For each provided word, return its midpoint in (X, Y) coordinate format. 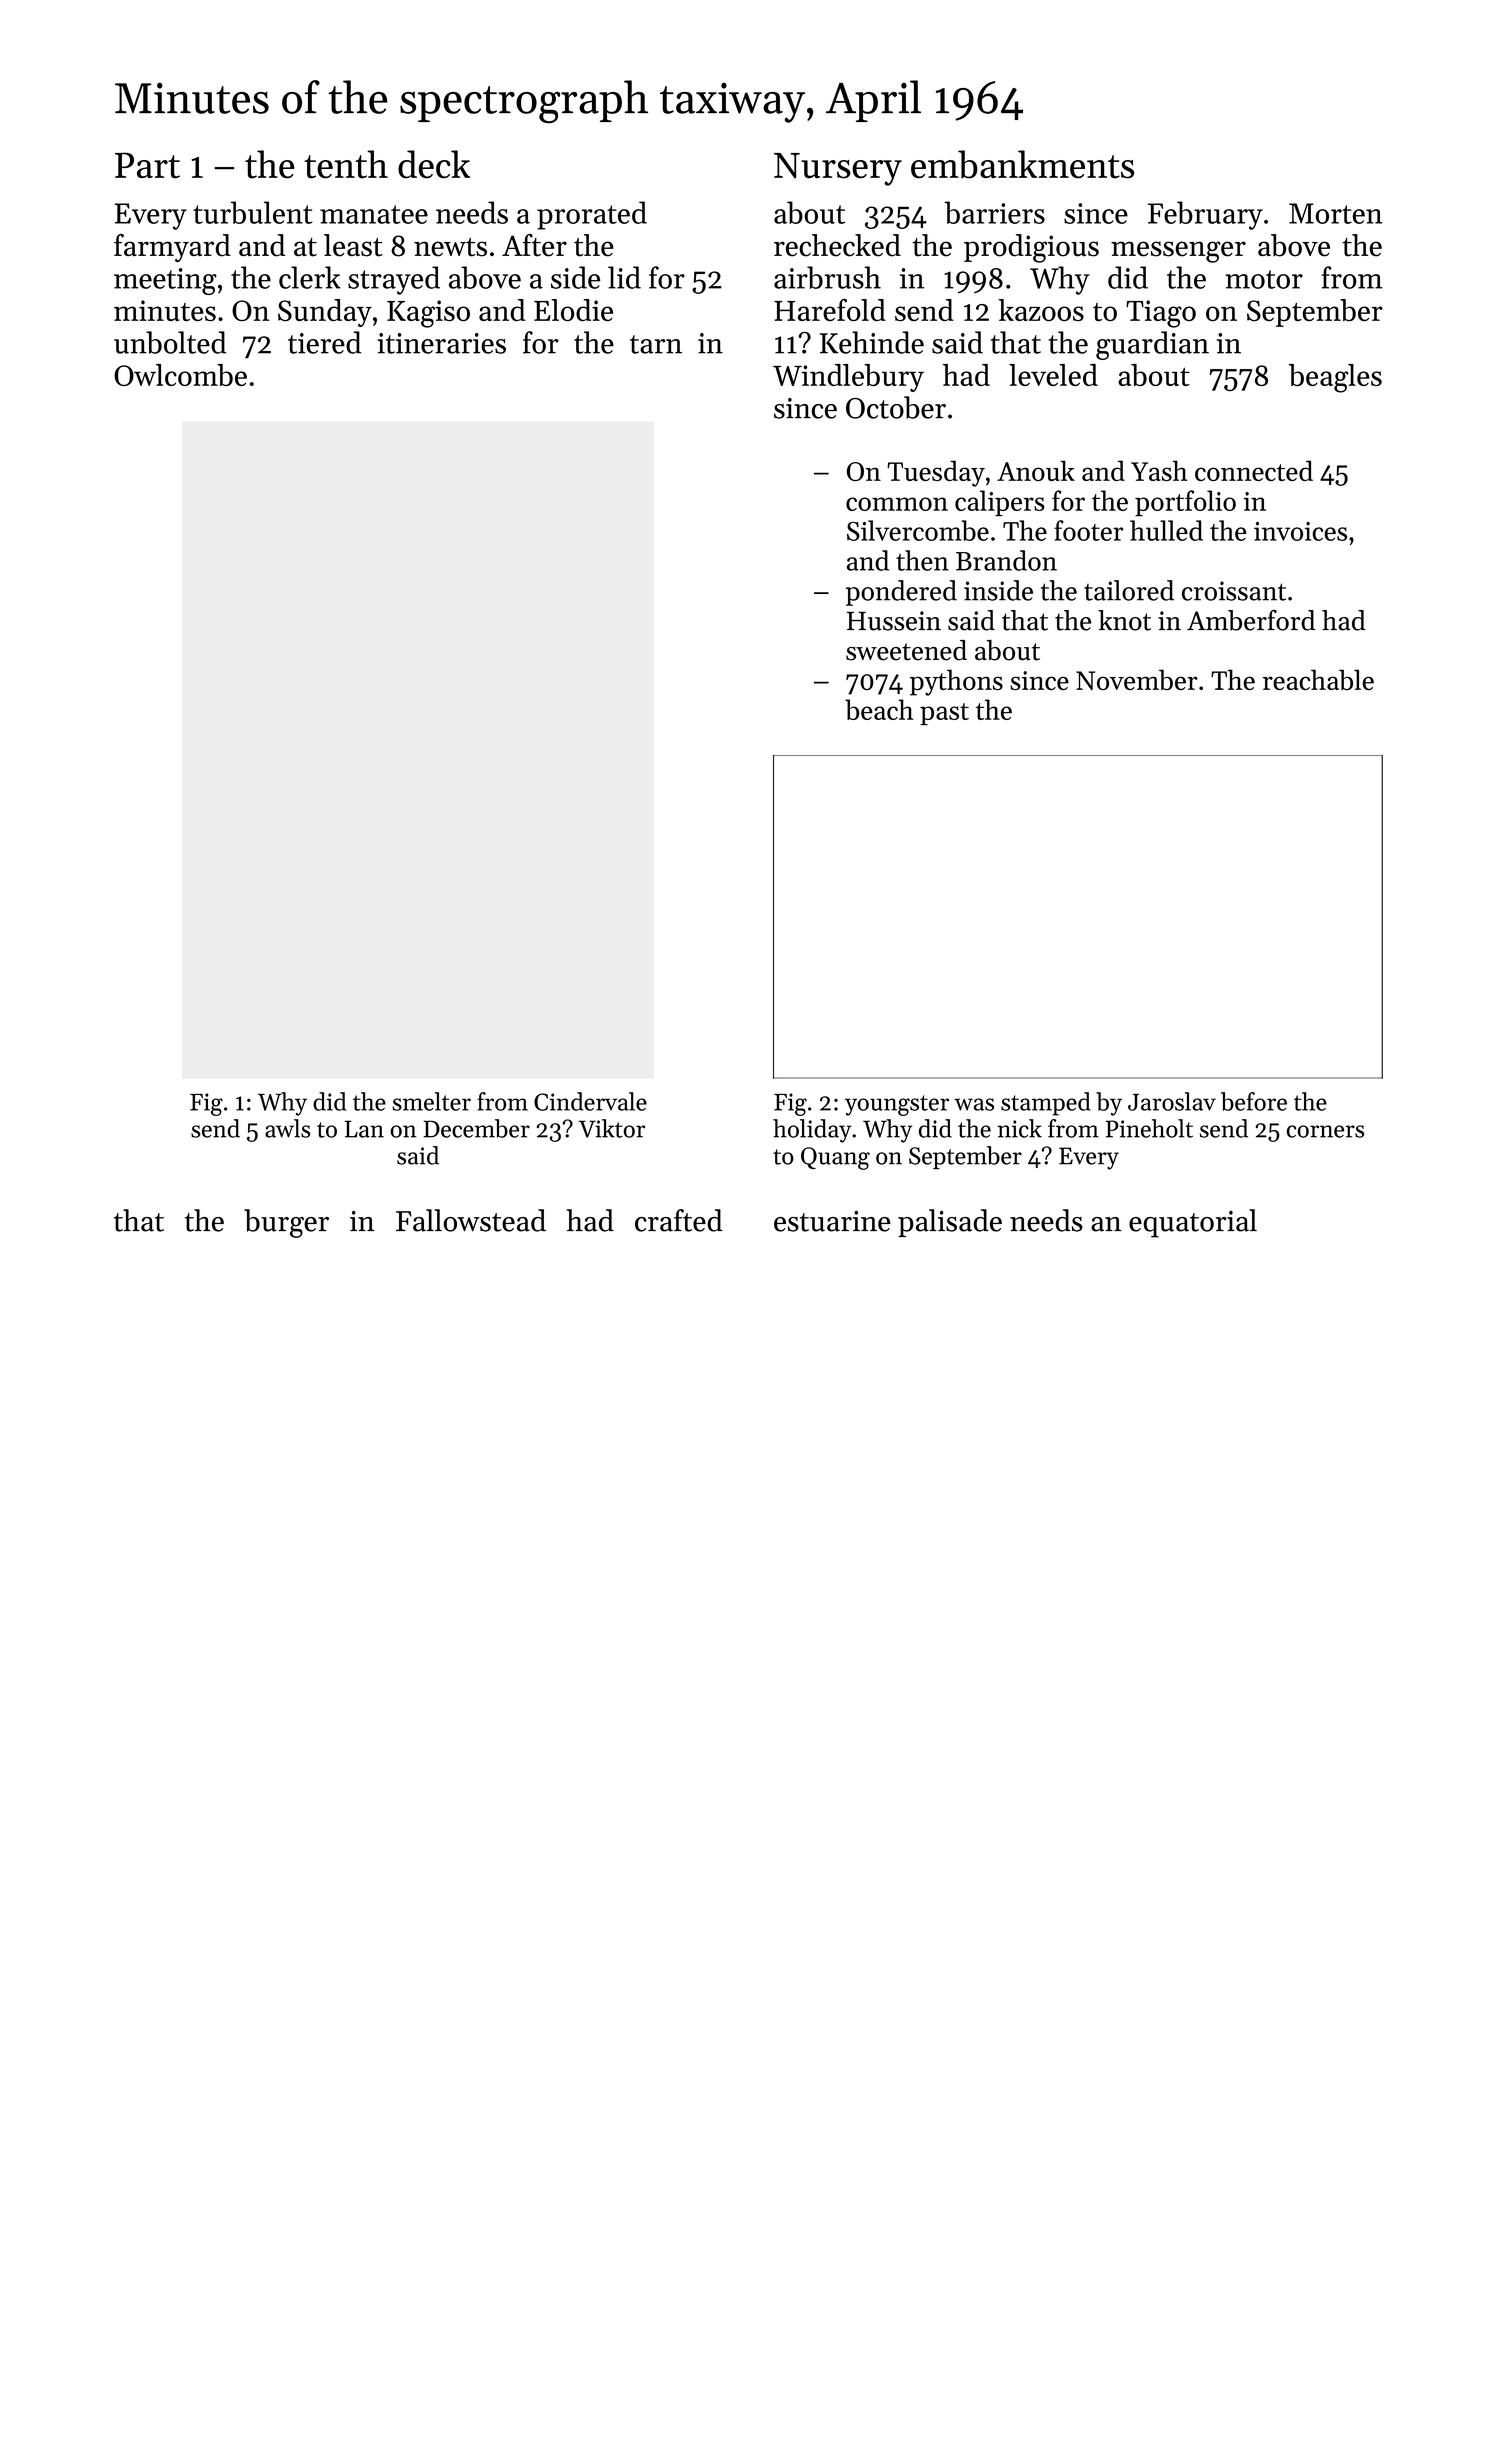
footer (1088, 530)
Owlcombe (180, 375)
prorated (592, 215)
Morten (1335, 213)
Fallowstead (471, 1220)
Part (147, 165)
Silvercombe (918, 530)
